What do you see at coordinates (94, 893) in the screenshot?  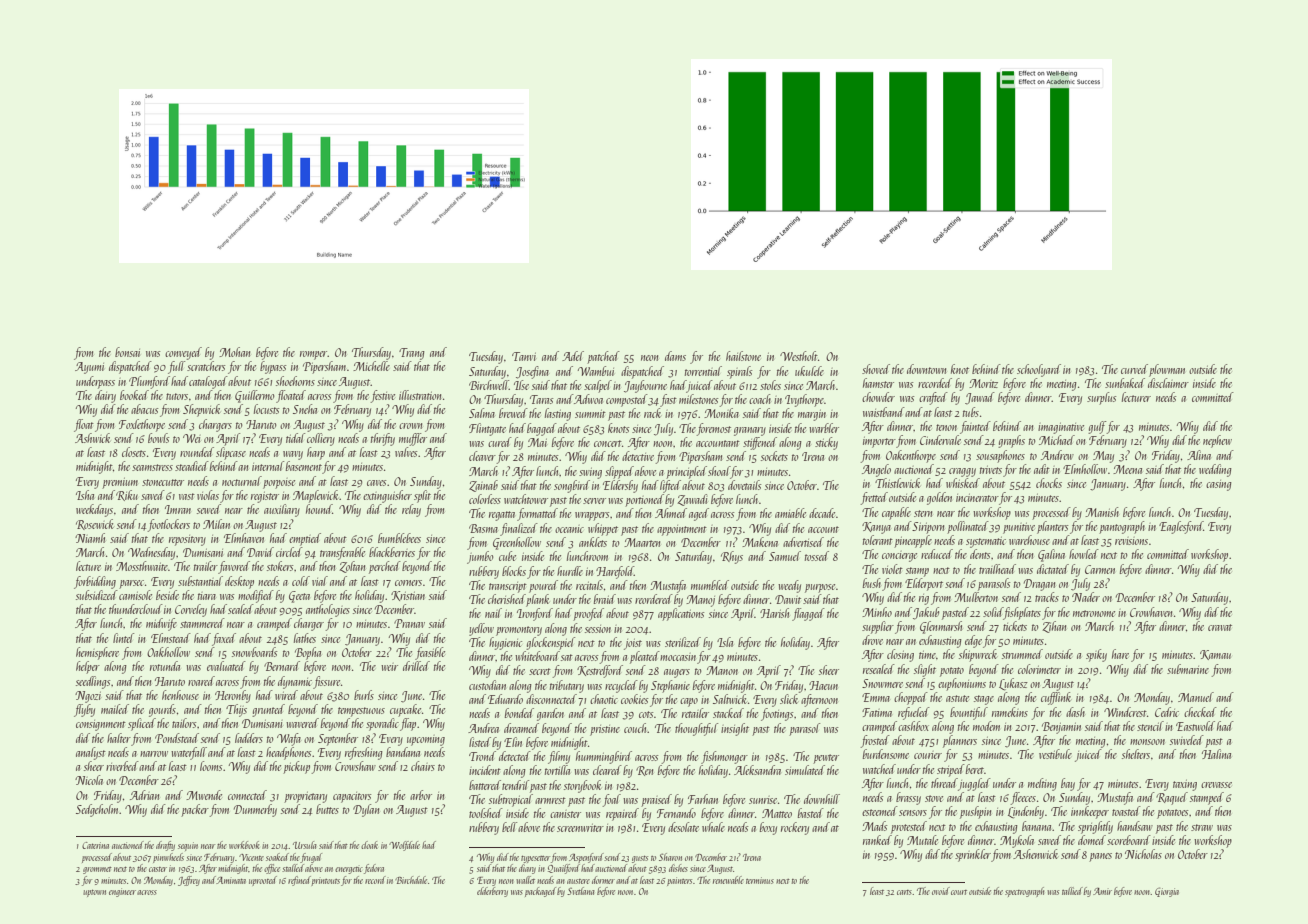 I see `uptown` at bounding box center [94, 893].
